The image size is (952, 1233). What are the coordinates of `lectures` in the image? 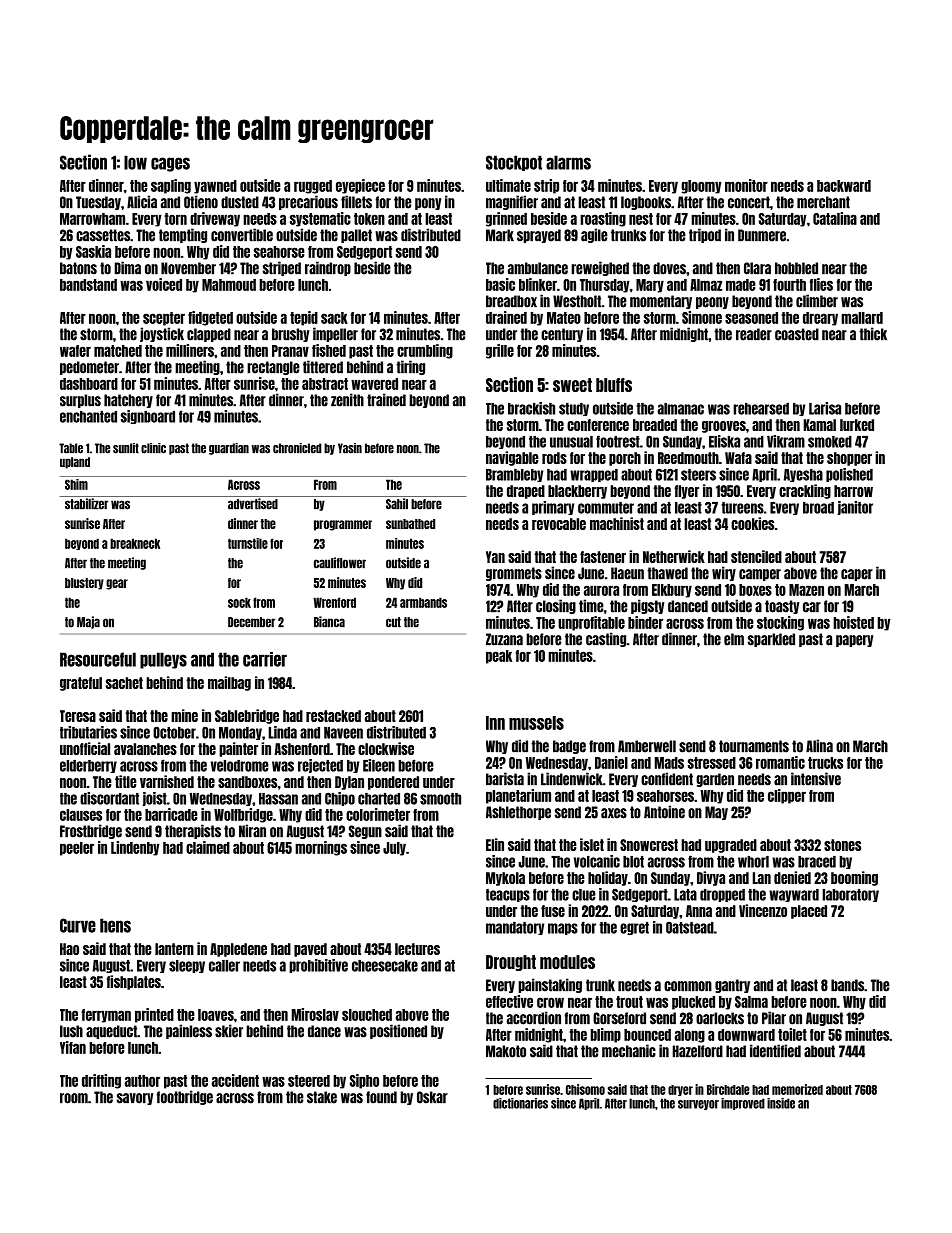 It's located at (417, 949).
